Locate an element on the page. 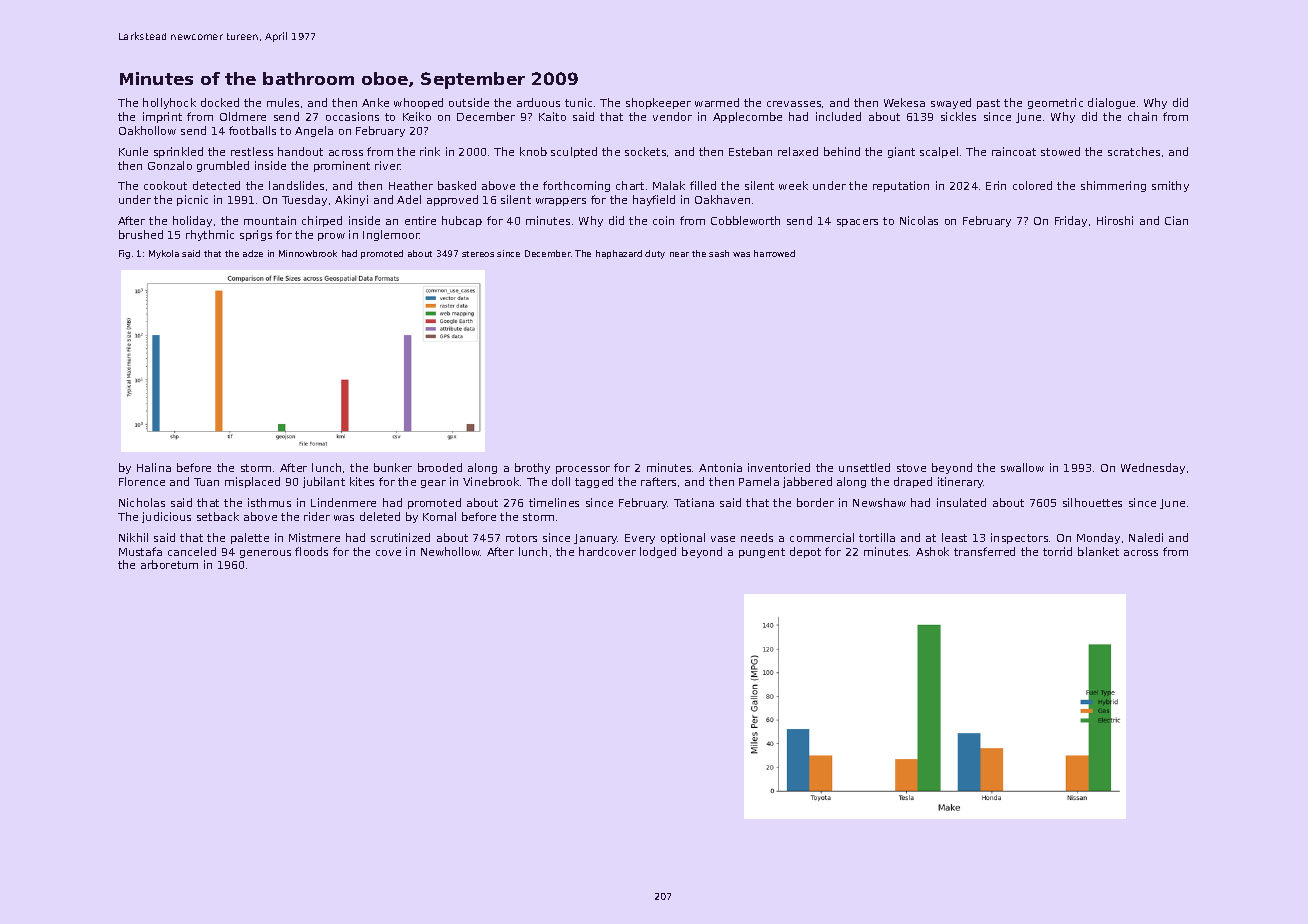  haphazard is located at coordinates (619, 254).
